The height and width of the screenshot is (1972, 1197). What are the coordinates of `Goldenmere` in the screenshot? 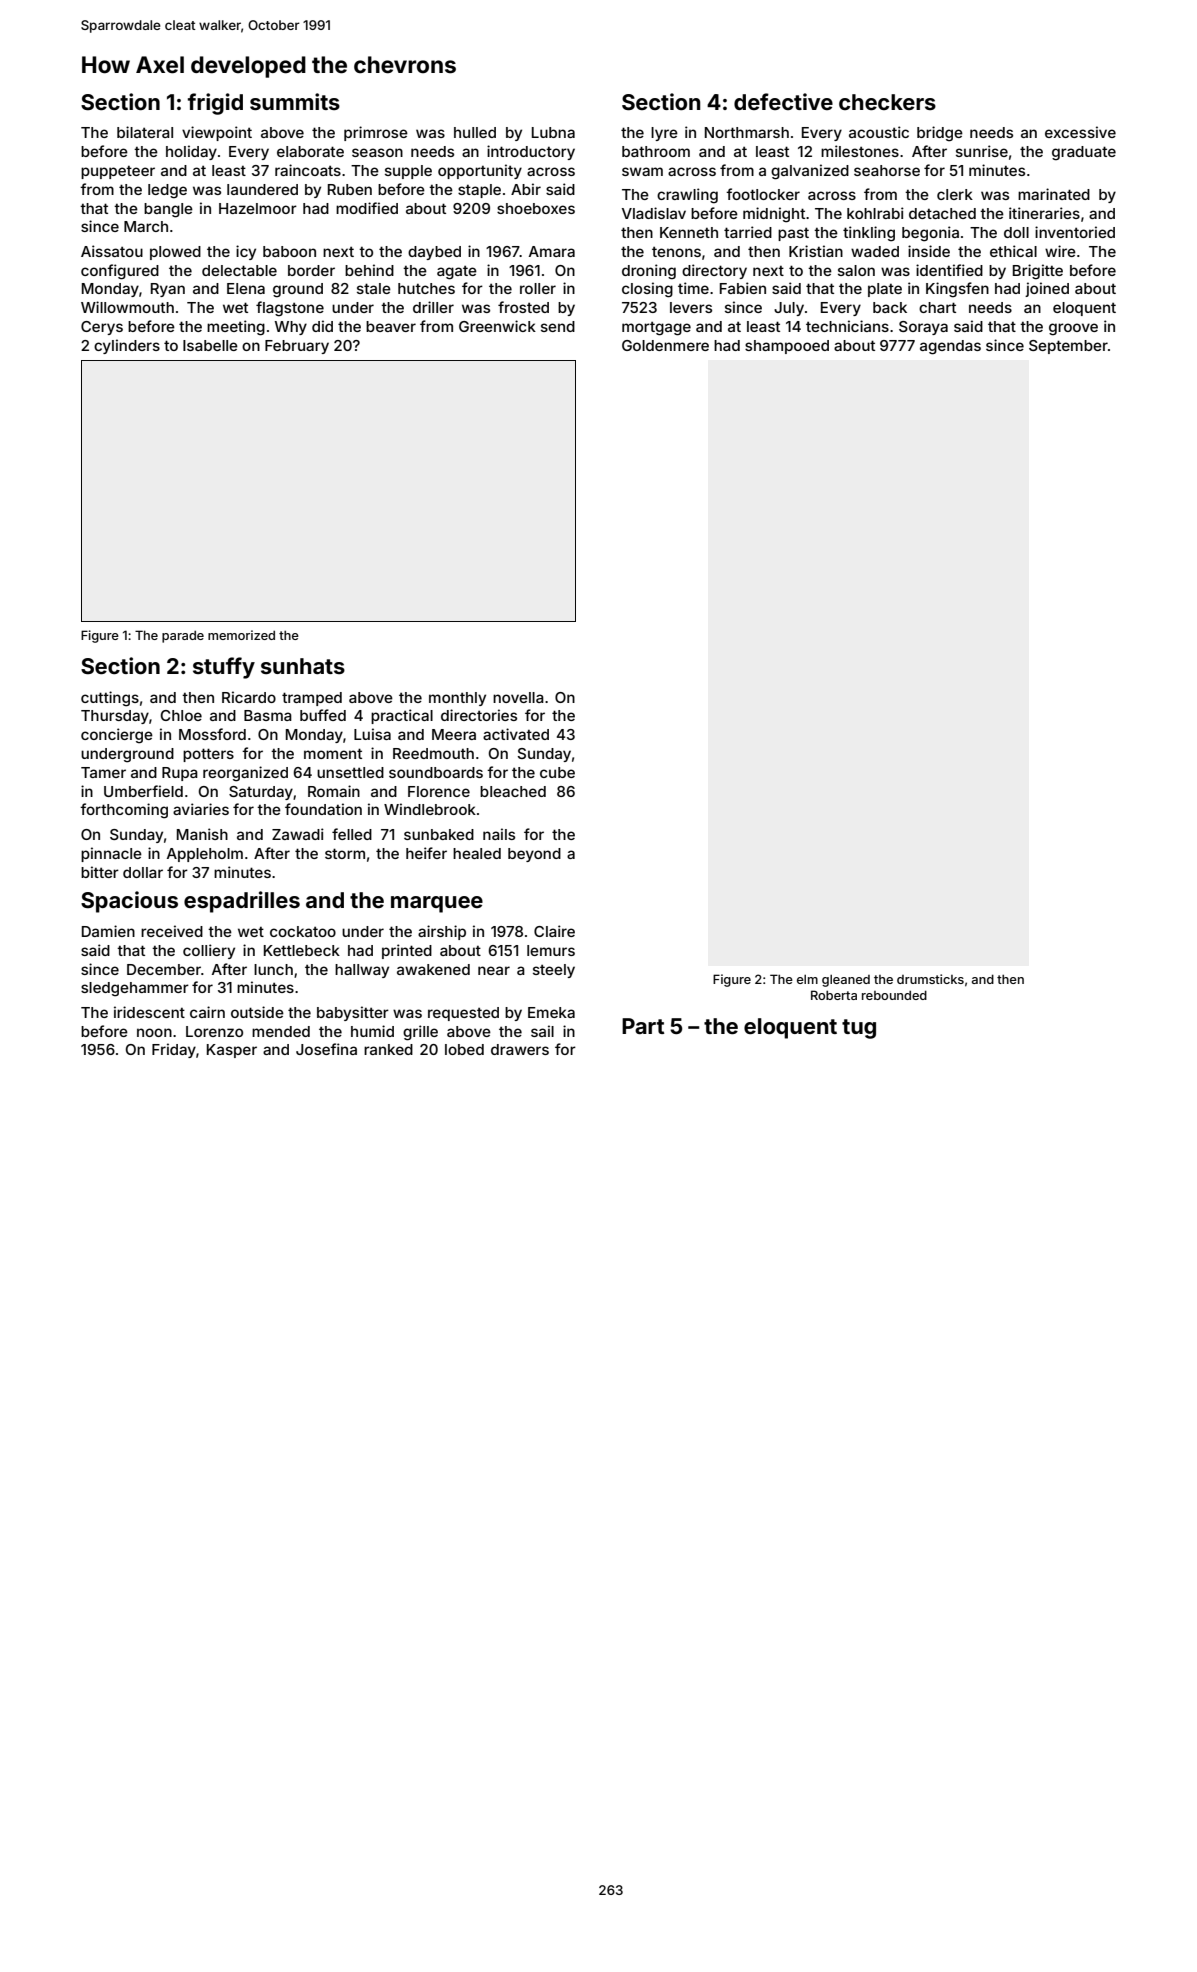 It's located at (665, 345).
